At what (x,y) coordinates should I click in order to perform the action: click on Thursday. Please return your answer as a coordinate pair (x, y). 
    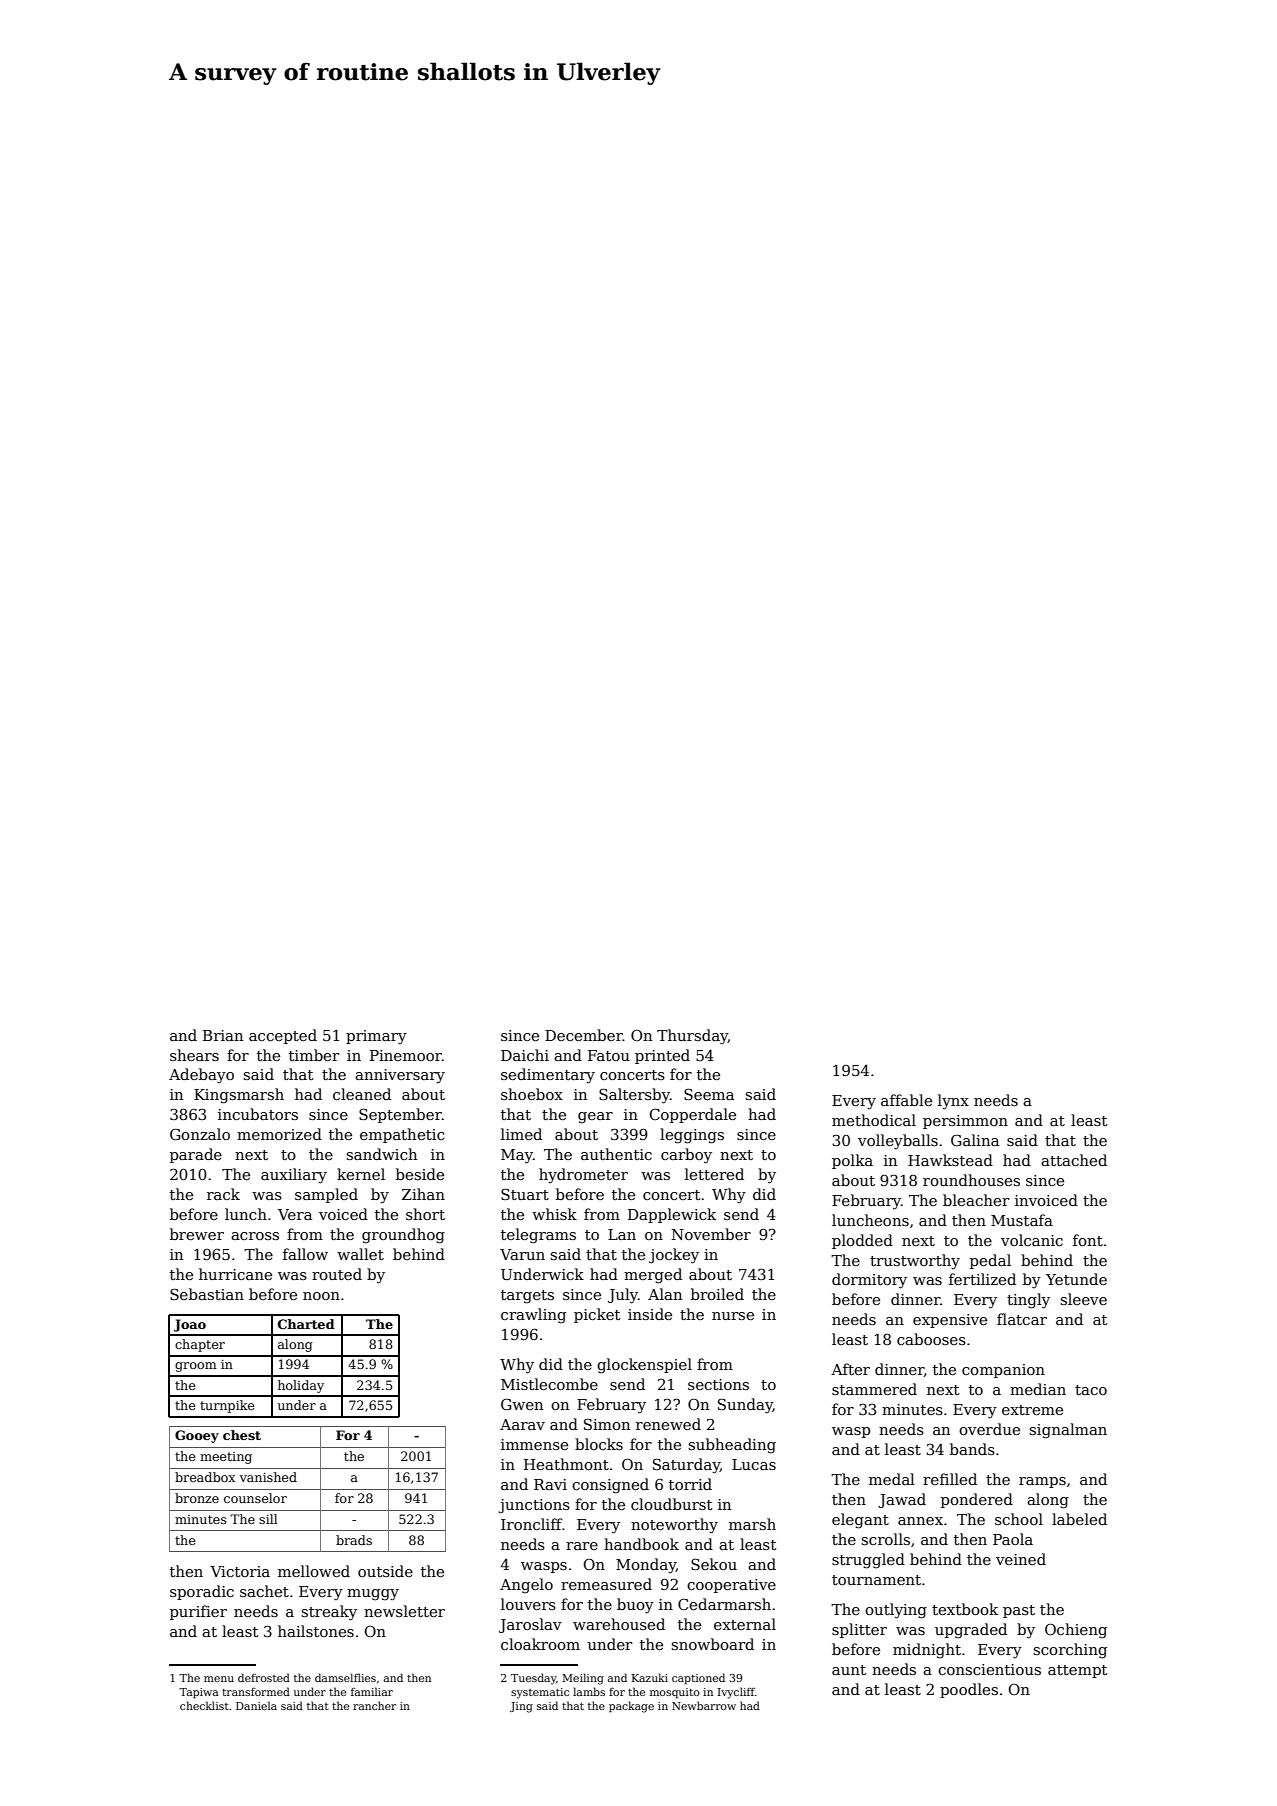
    Looking at the image, I should click on (692, 1037).
